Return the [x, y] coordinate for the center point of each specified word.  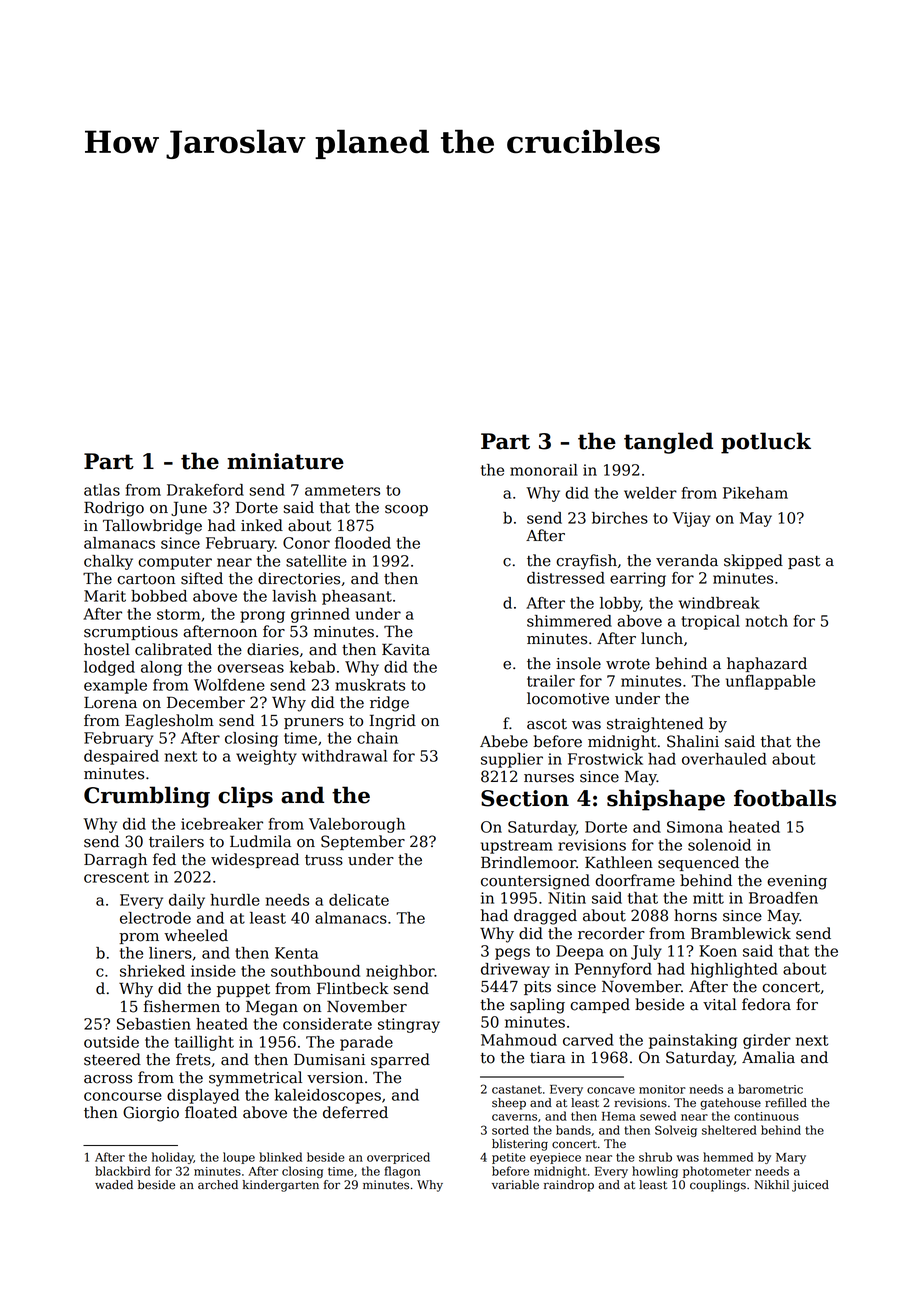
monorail [544, 470]
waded [114, 1185]
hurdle [235, 900]
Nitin [567, 898]
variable [515, 1185]
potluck [766, 443]
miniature [285, 461]
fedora [766, 1004]
